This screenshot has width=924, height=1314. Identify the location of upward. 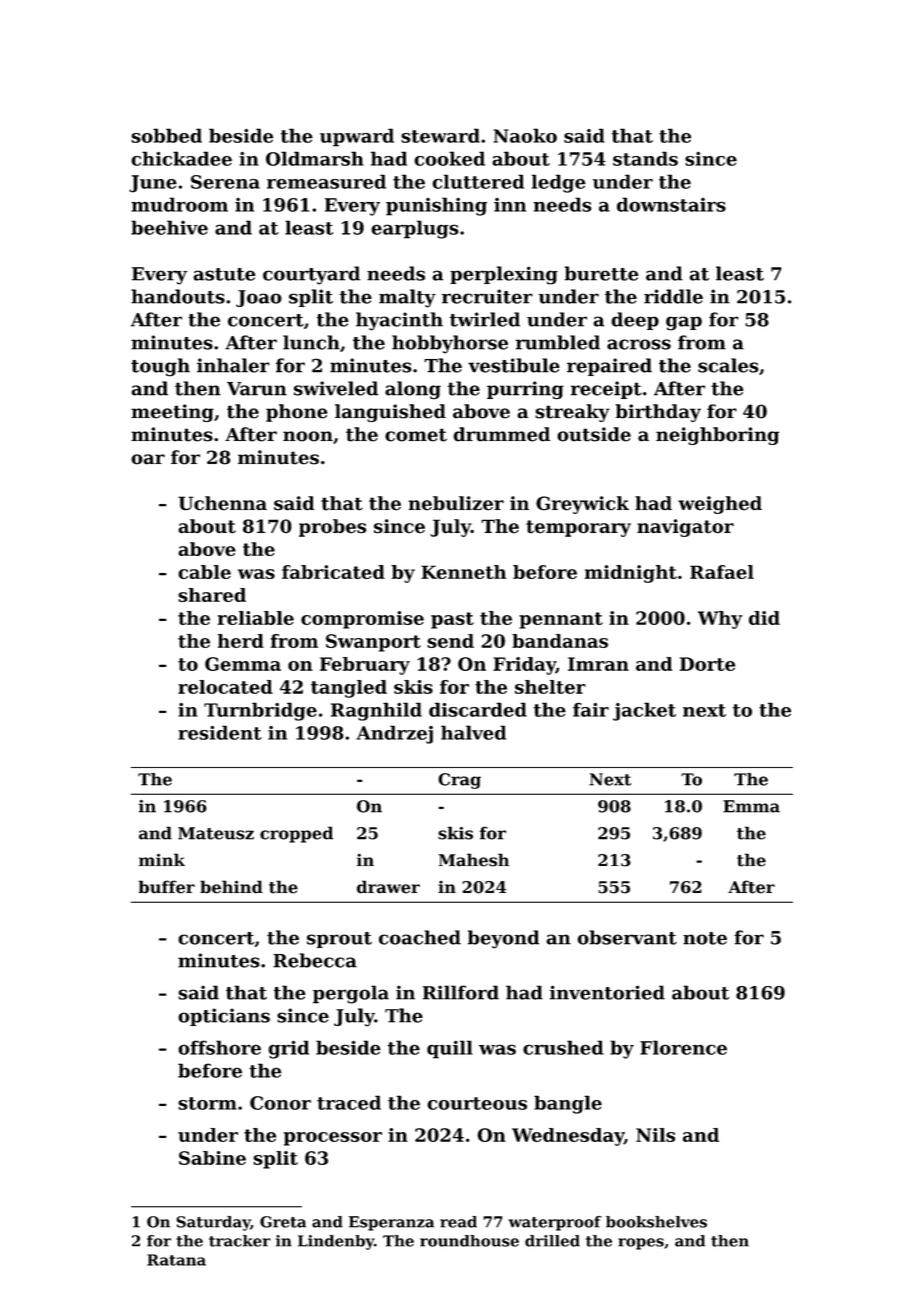
(357, 137).
